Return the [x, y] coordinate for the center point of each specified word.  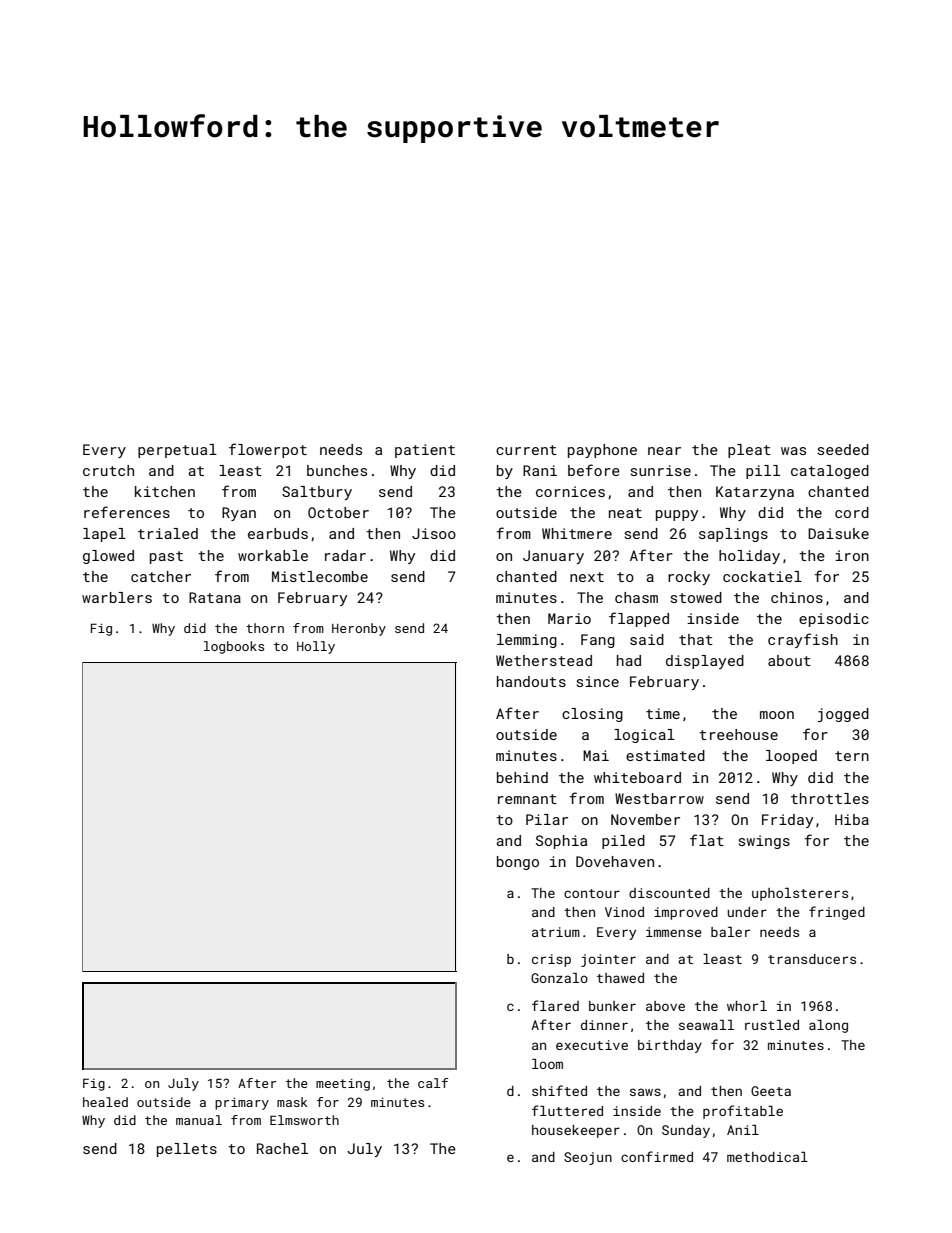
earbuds [278, 533]
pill [763, 472]
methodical [767, 1157]
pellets [187, 1150]
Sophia [561, 842]
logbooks [234, 647]
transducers [812, 959]
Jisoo [434, 533]
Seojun [588, 1158]
